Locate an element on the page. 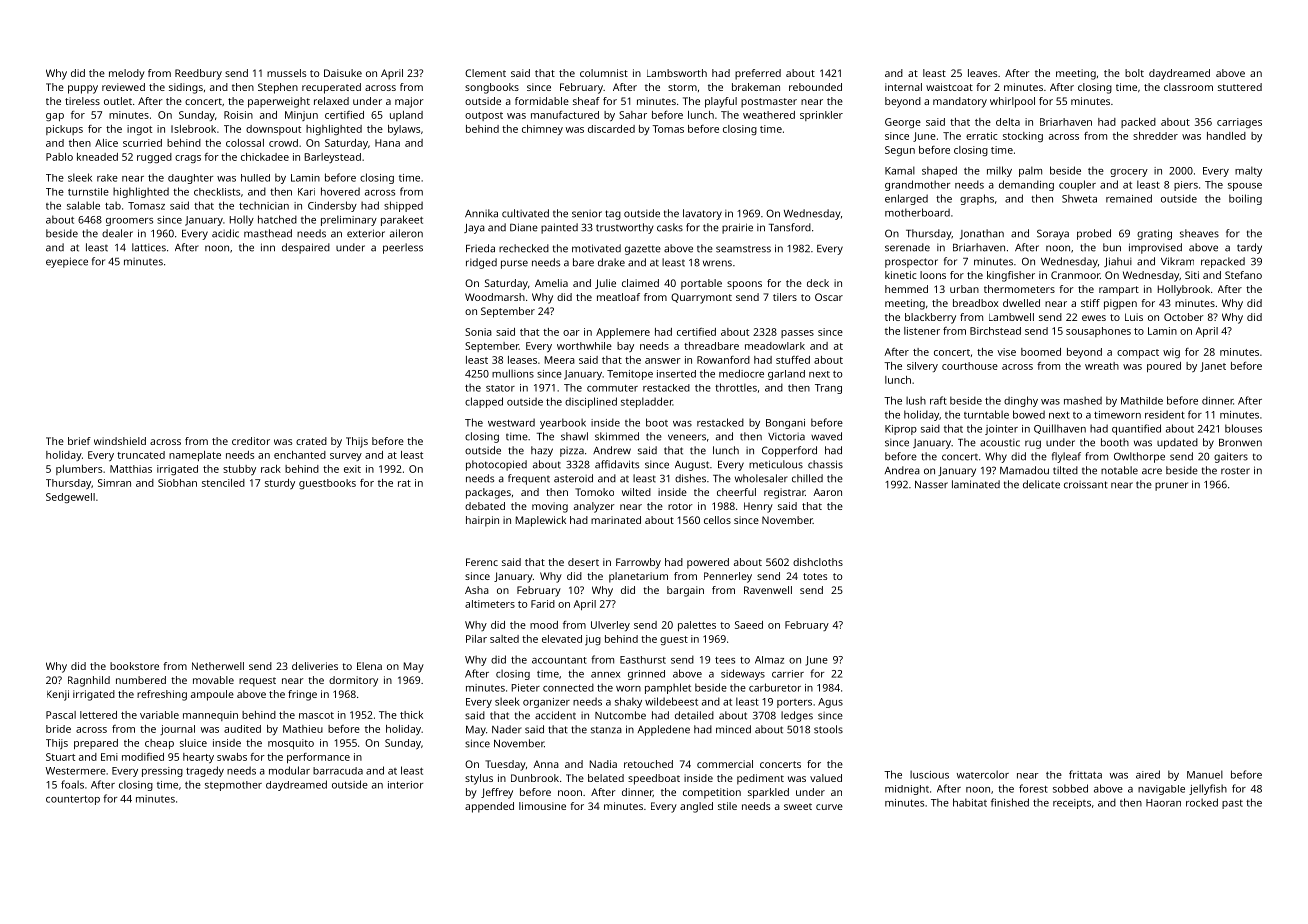  mussels is located at coordinates (286, 73).
